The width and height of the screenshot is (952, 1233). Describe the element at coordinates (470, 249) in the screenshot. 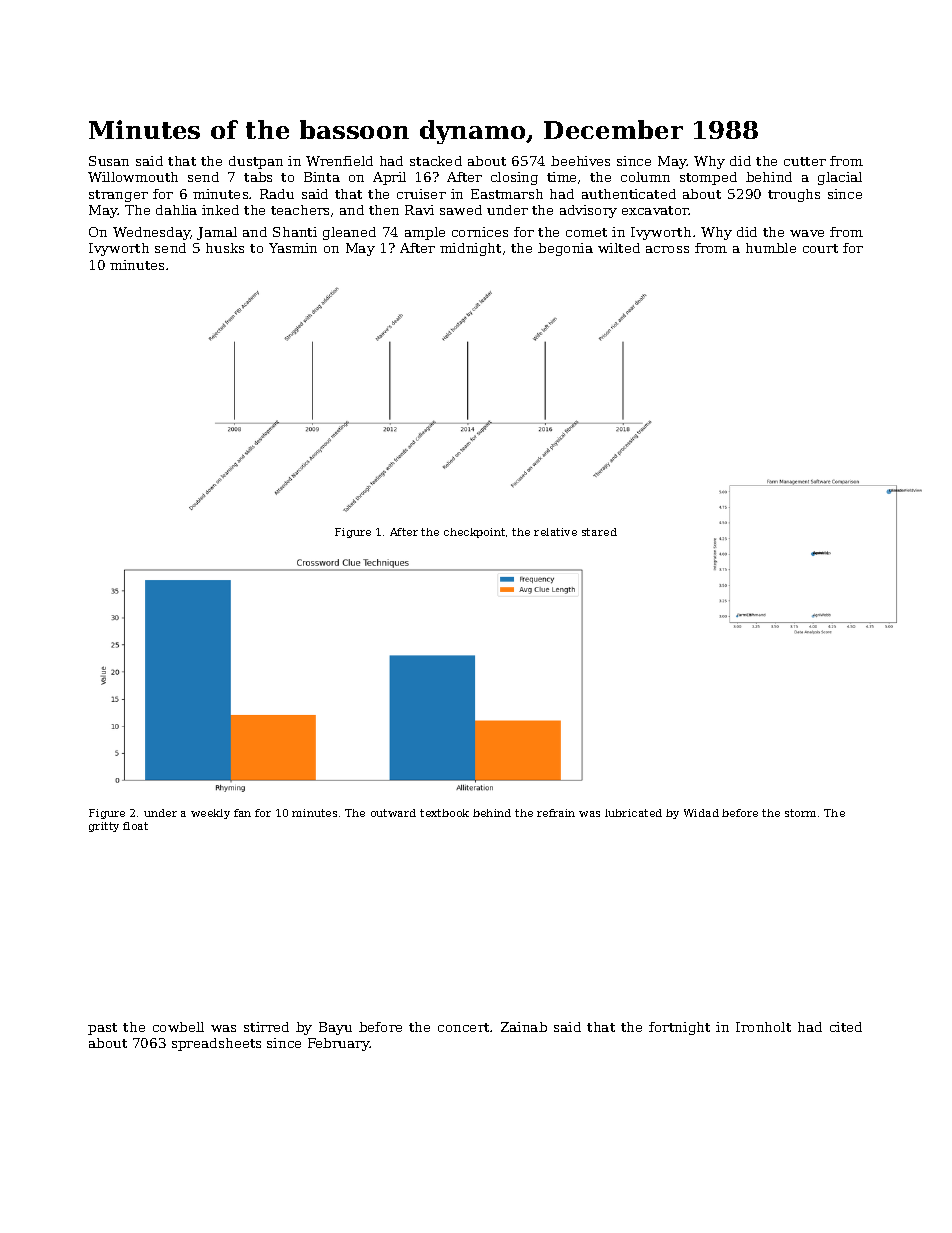

I see `midnight` at that location.
